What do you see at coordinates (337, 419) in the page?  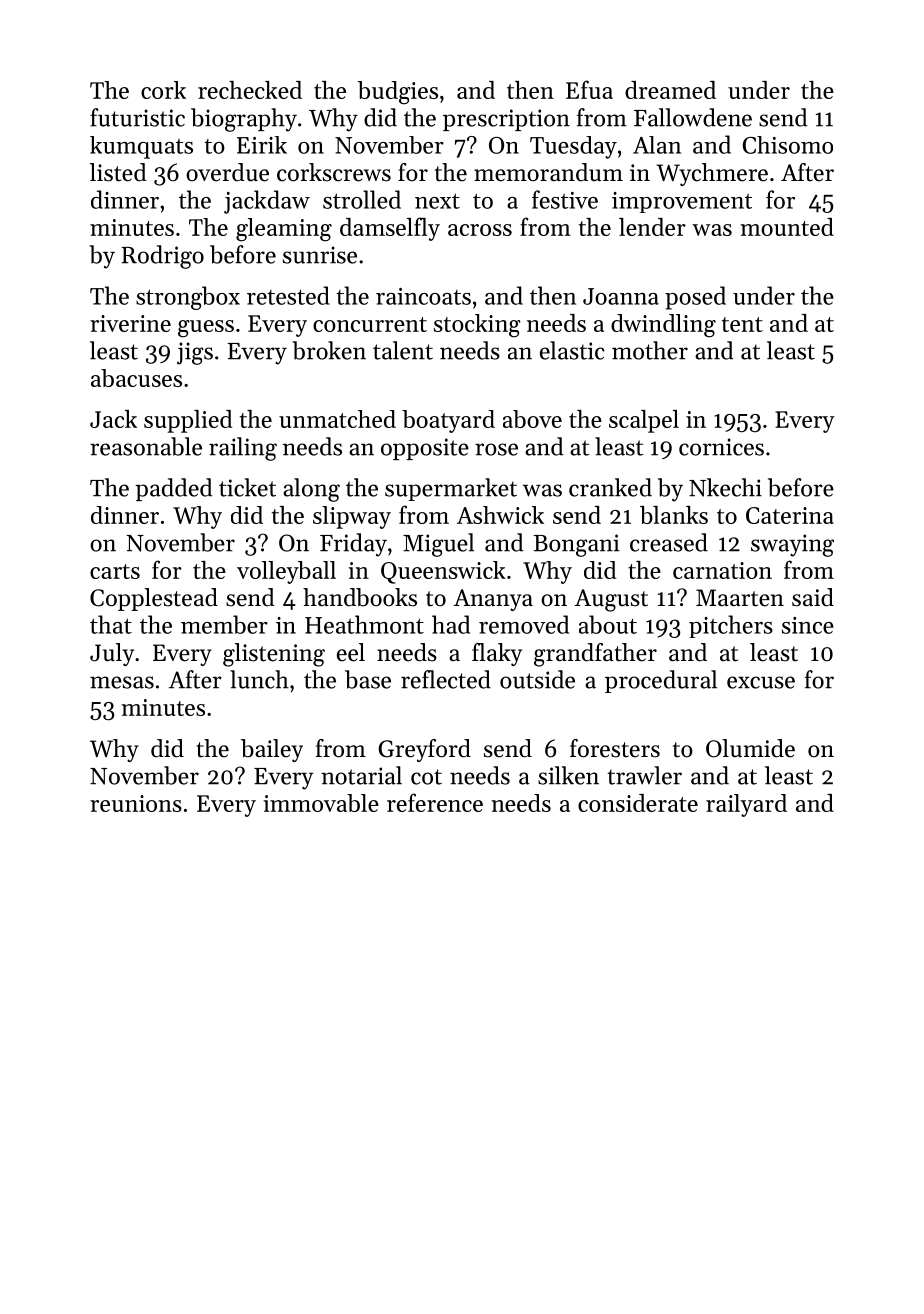 I see `unmatched` at bounding box center [337, 419].
